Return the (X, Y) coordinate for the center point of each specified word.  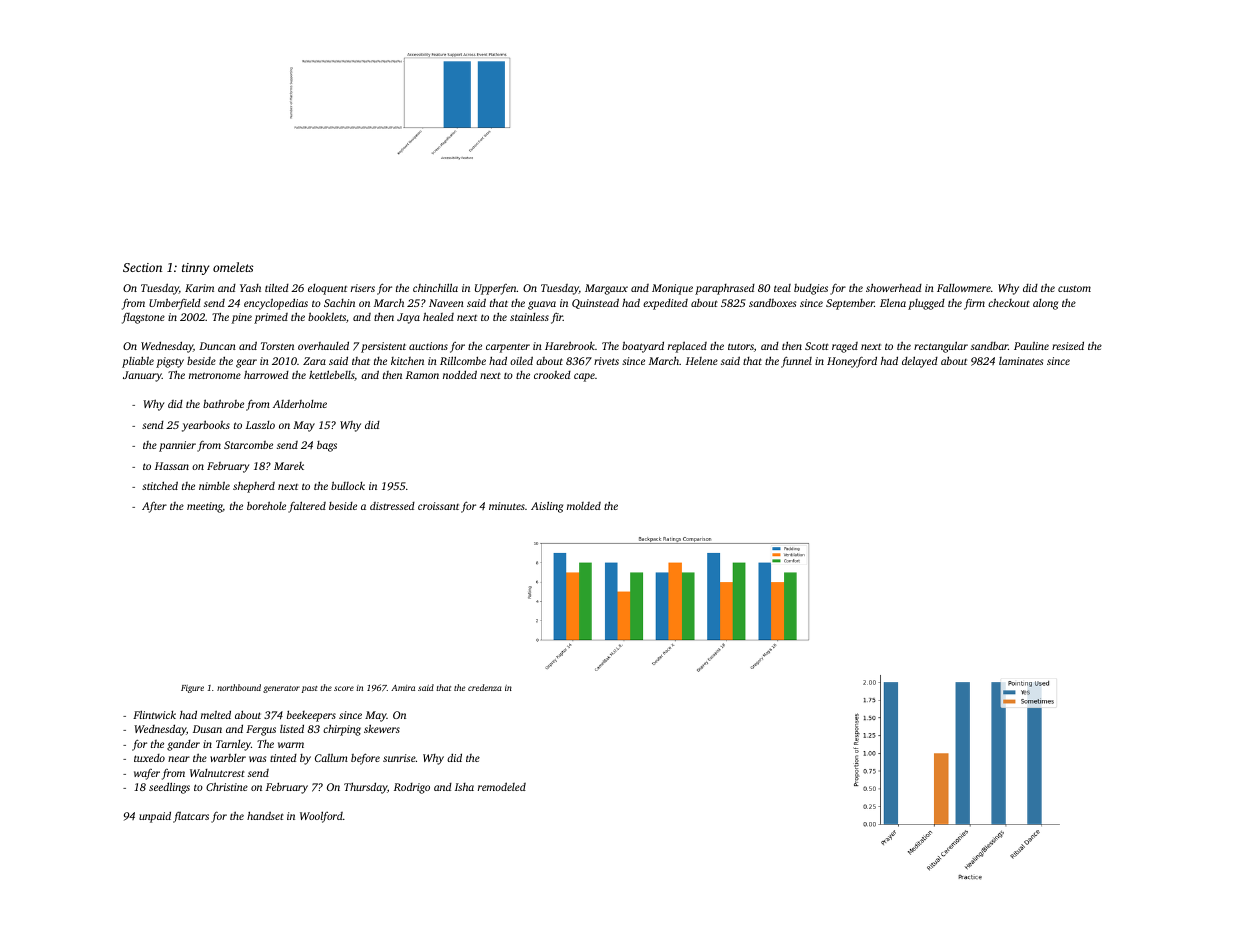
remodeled (502, 786)
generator (281, 689)
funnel (796, 362)
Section (142, 267)
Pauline (1031, 345)
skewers (382, 728)
